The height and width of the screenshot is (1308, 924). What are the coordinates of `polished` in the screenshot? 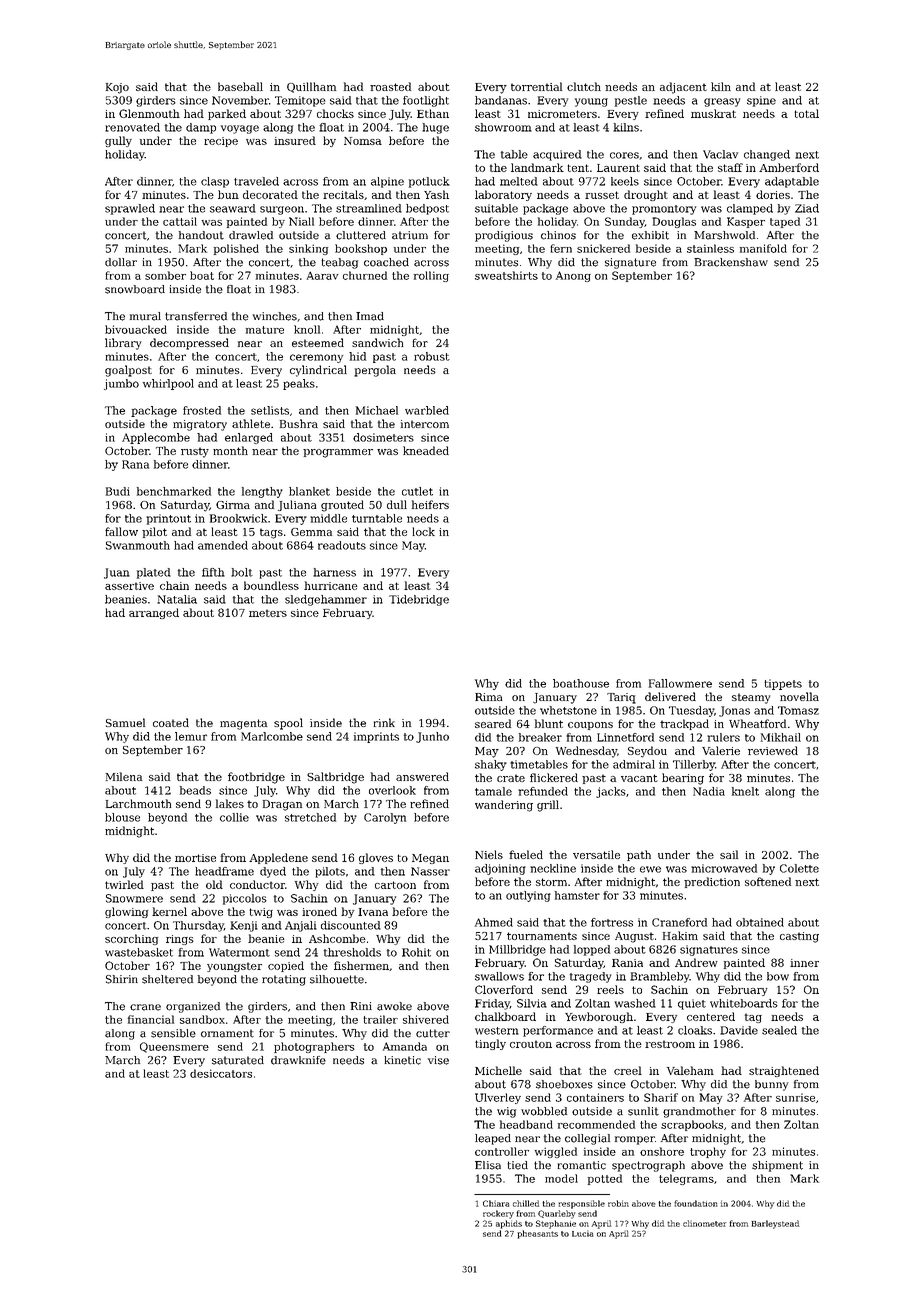 It's located at (236, 249).
